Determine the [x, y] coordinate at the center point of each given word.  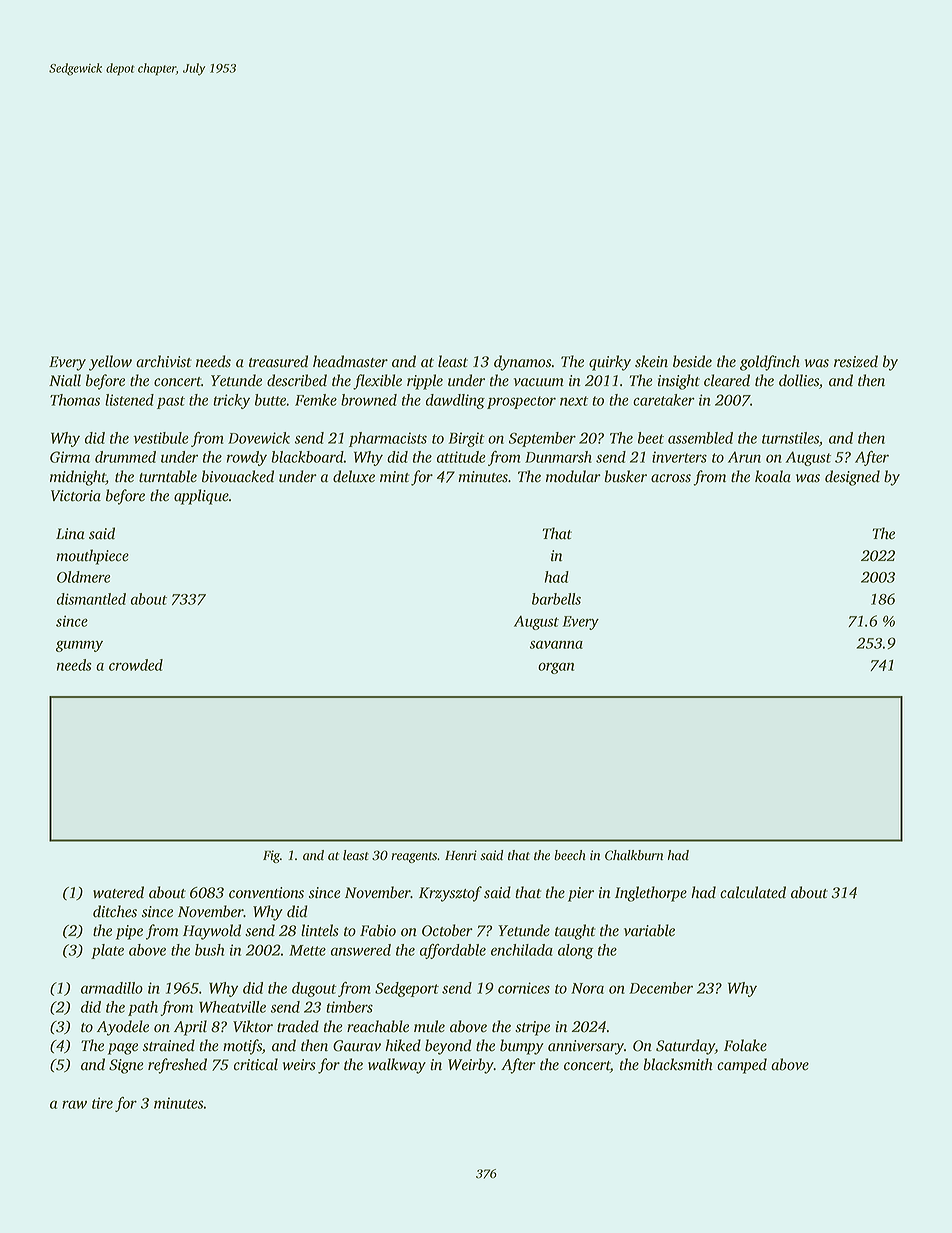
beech [570, 855]
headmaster [350, 361]
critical [256, 1064]
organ [556, 668]
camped [742, 1066]
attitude [461, 457]
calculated [753, 892]
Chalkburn [634, 855]
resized [856, 361]
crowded [136, 665]
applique [201, 497]
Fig [271, 856]
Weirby [471, 1066]
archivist [164, 361]
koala [773, 476]
